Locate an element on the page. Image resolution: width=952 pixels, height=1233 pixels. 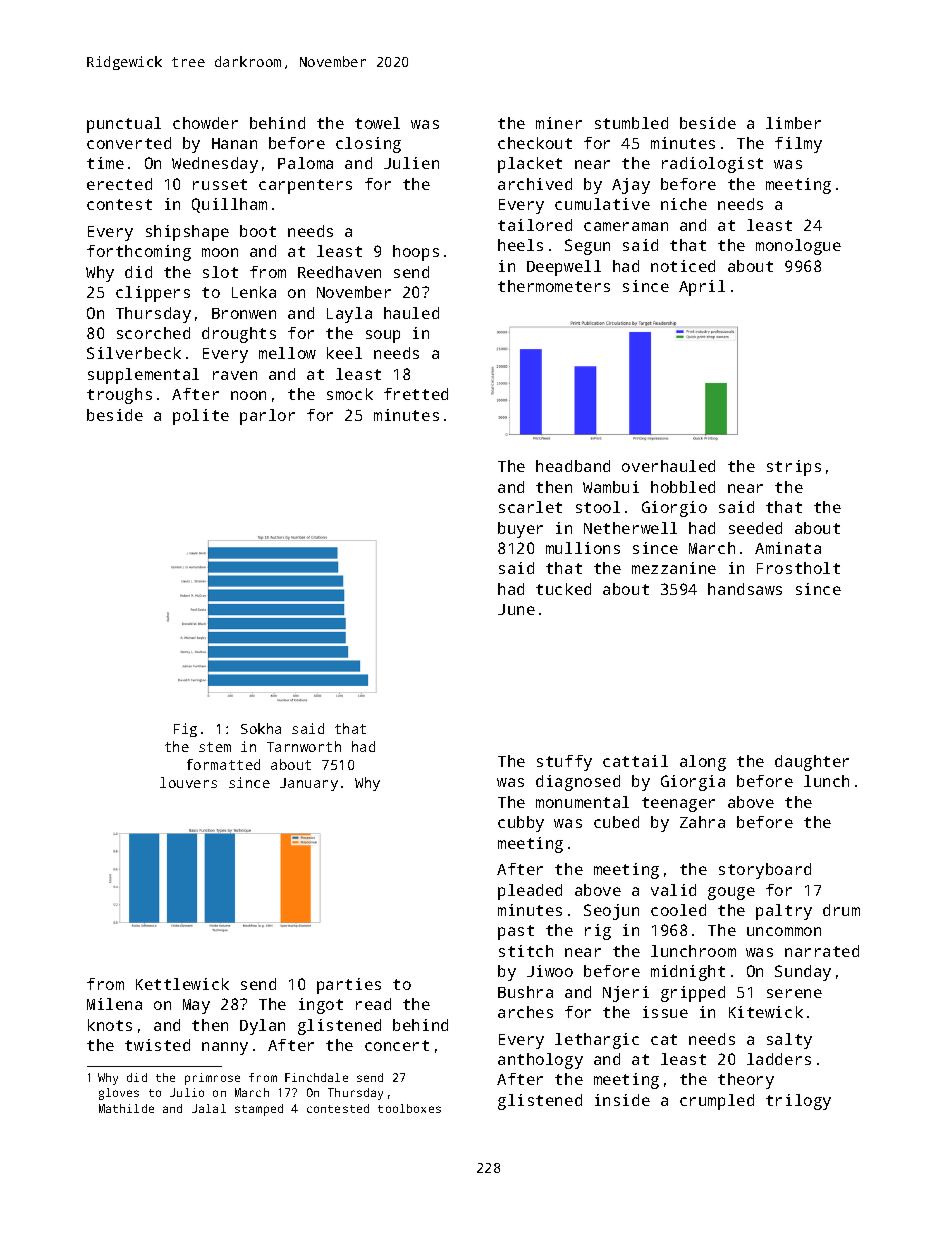
stumbled is located at coordinates (631, 123).
